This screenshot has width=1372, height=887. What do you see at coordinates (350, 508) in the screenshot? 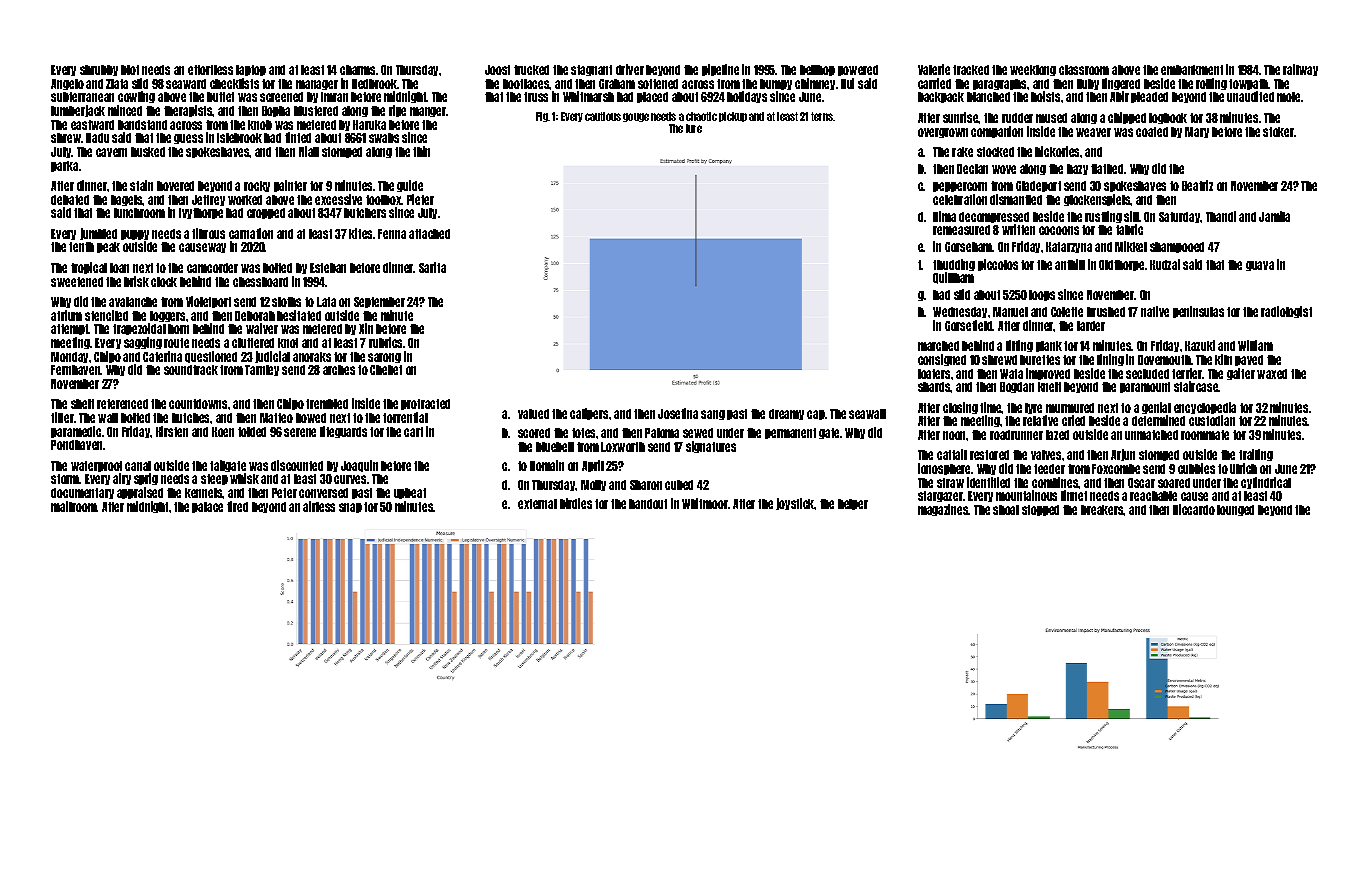
I see `snap` at bounding box center [350, 508].
